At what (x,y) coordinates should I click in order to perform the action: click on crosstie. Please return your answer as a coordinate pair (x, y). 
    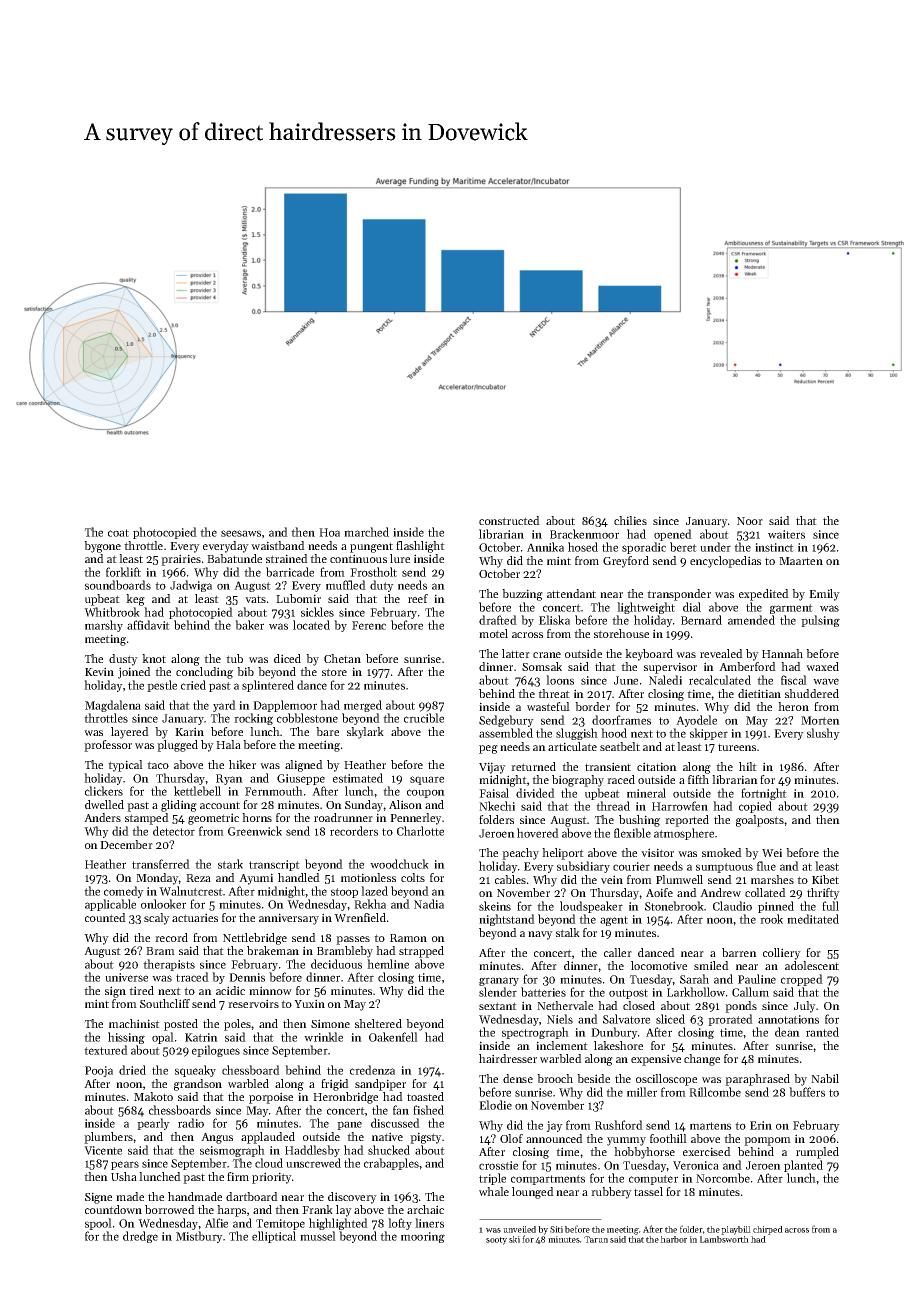
    Looking at the image, I should click on (498, 1165).
